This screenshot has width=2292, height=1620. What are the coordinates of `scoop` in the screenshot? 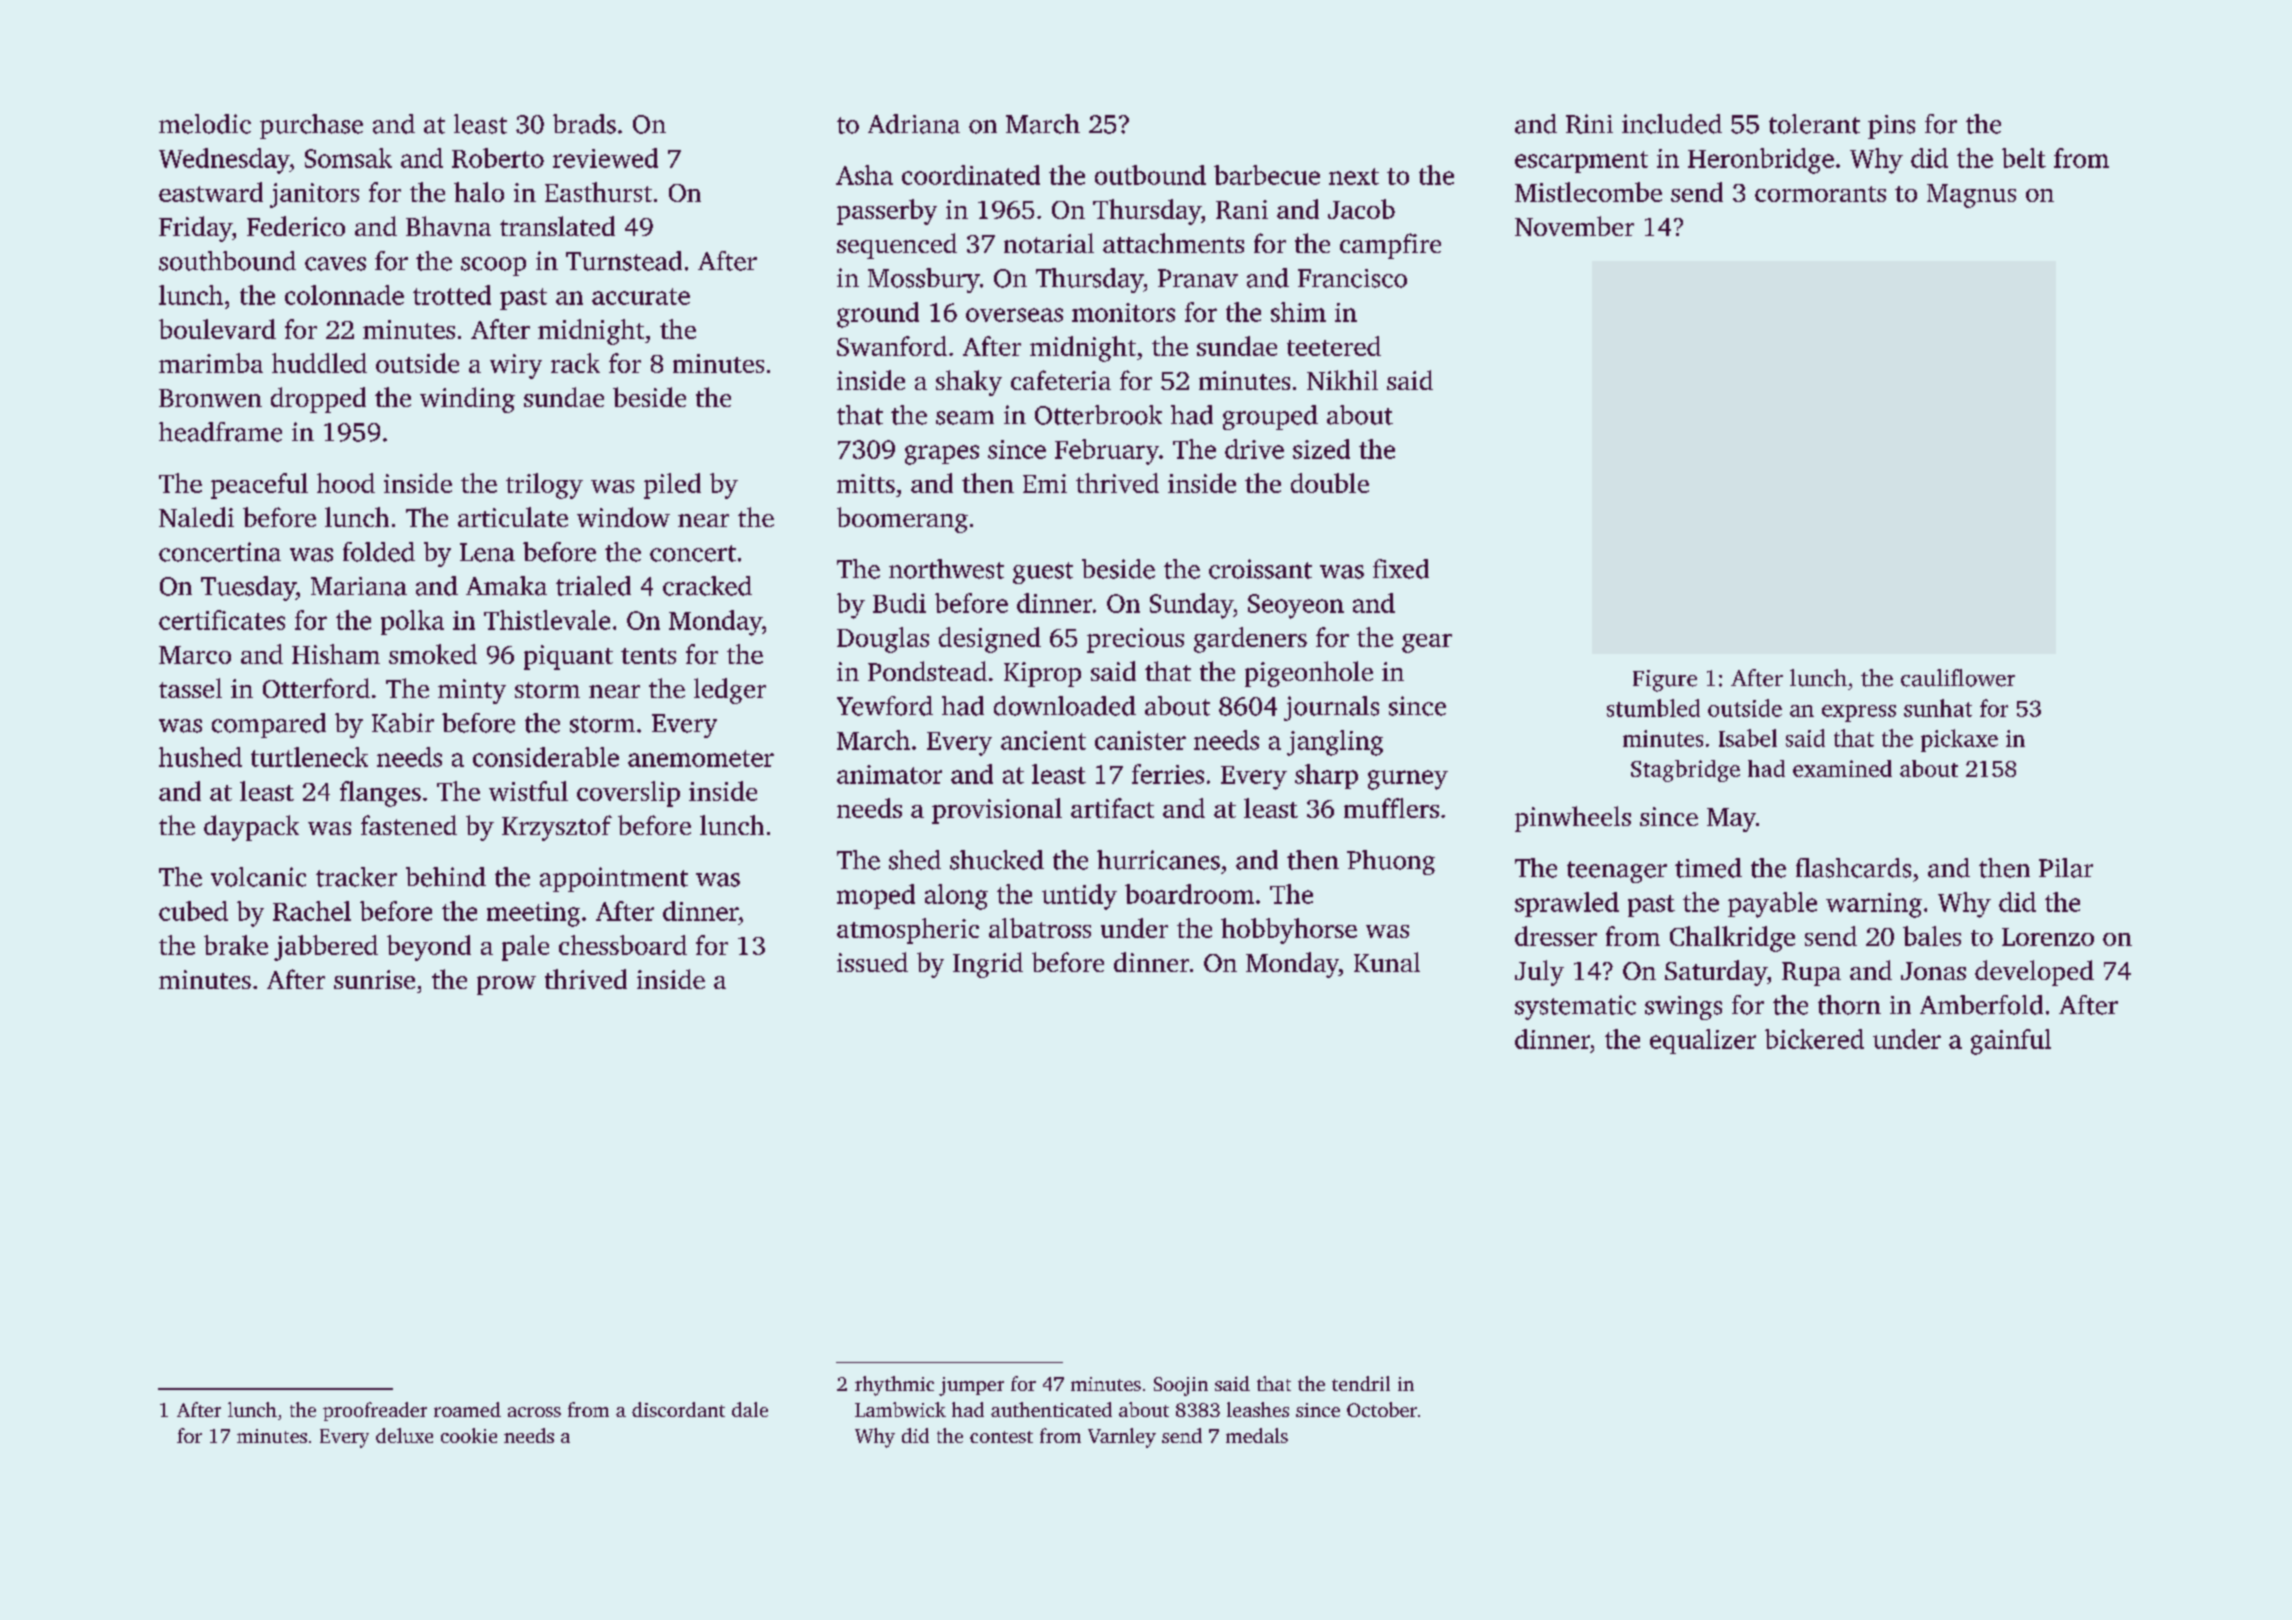 It's located at (493, 266).
